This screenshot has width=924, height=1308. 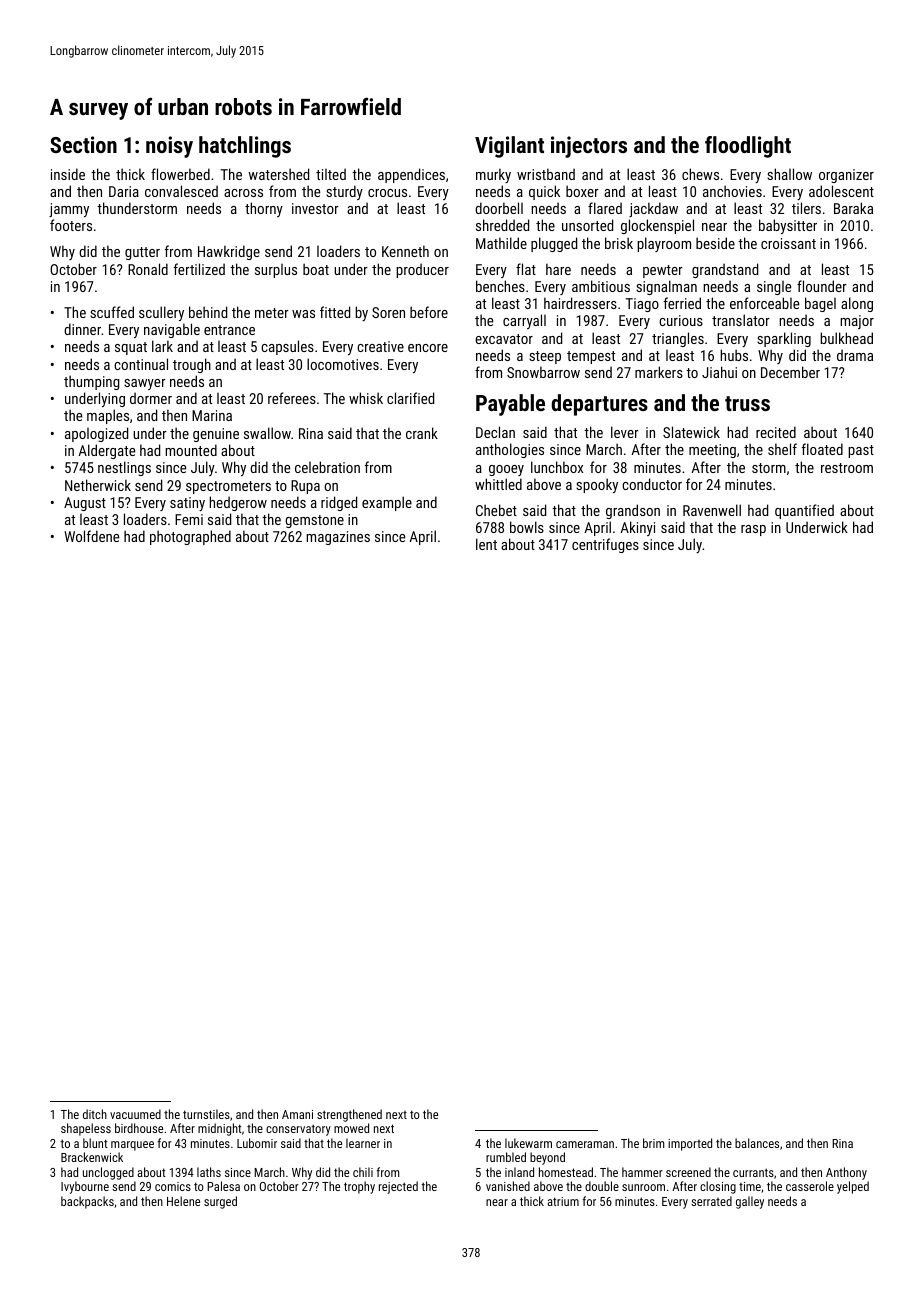 What do you see at coordinates (753, 530) in the screenshot?
I see `rasp` at bounding box center [753, 530].
